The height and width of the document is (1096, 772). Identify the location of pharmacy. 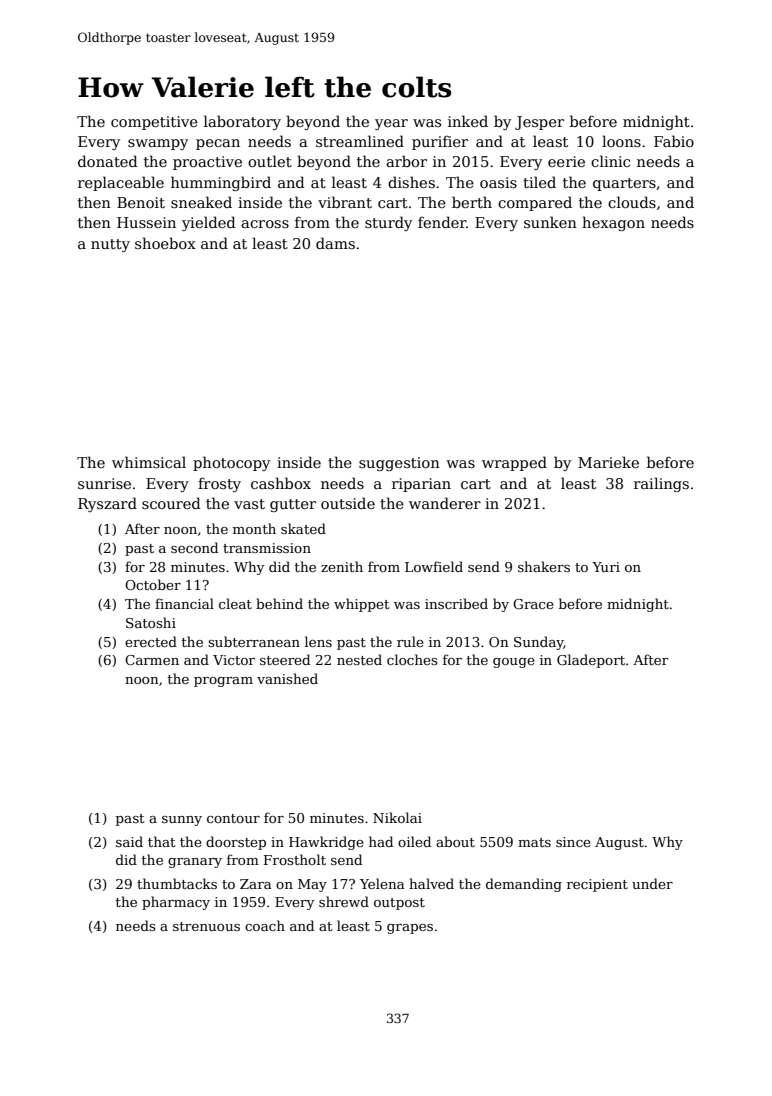
(176, 903).
